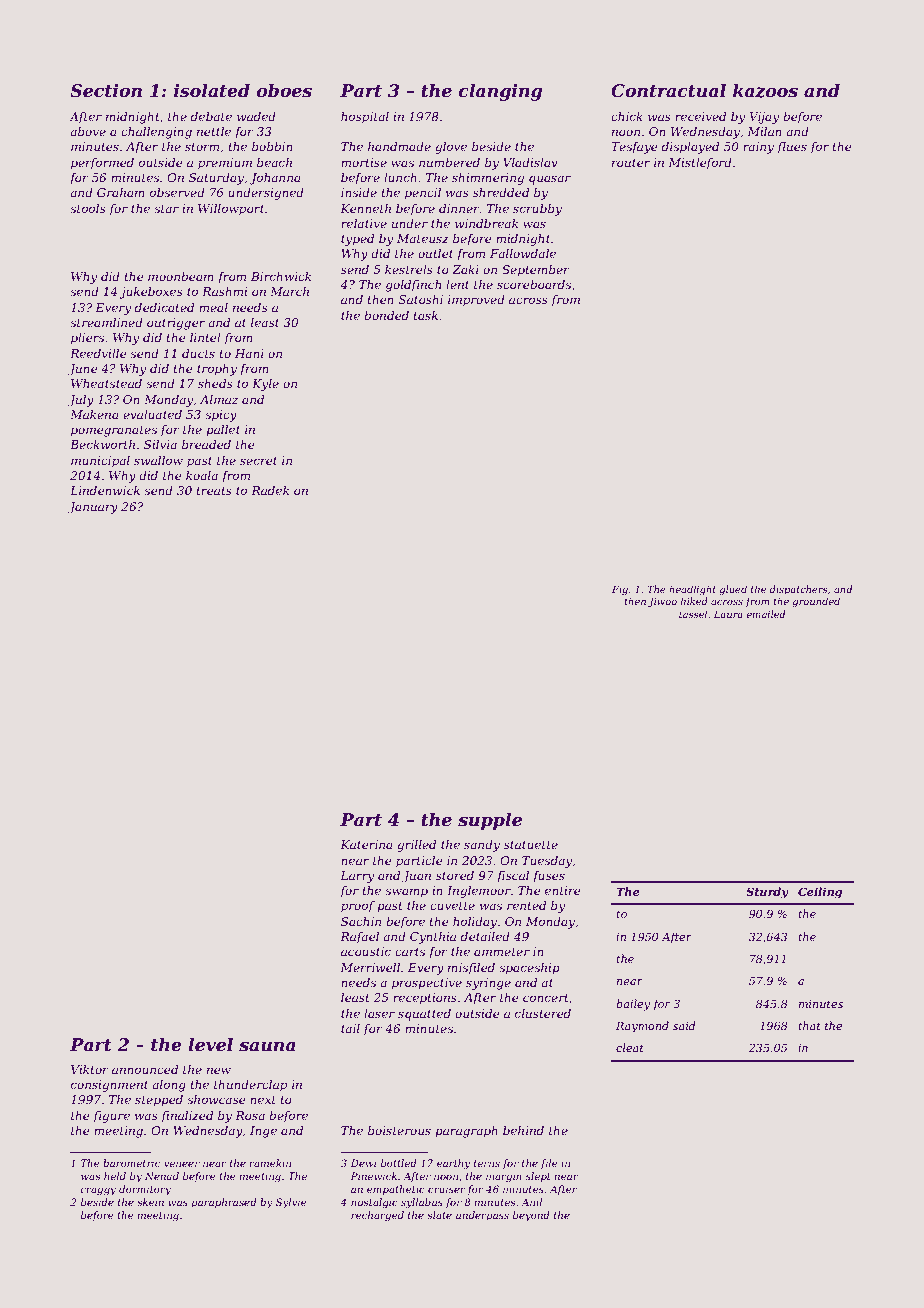 This screenshot has width=924, height=1308. Describe the element at coordinates (700, 116) in the screenshot. I see `received` at that location.
